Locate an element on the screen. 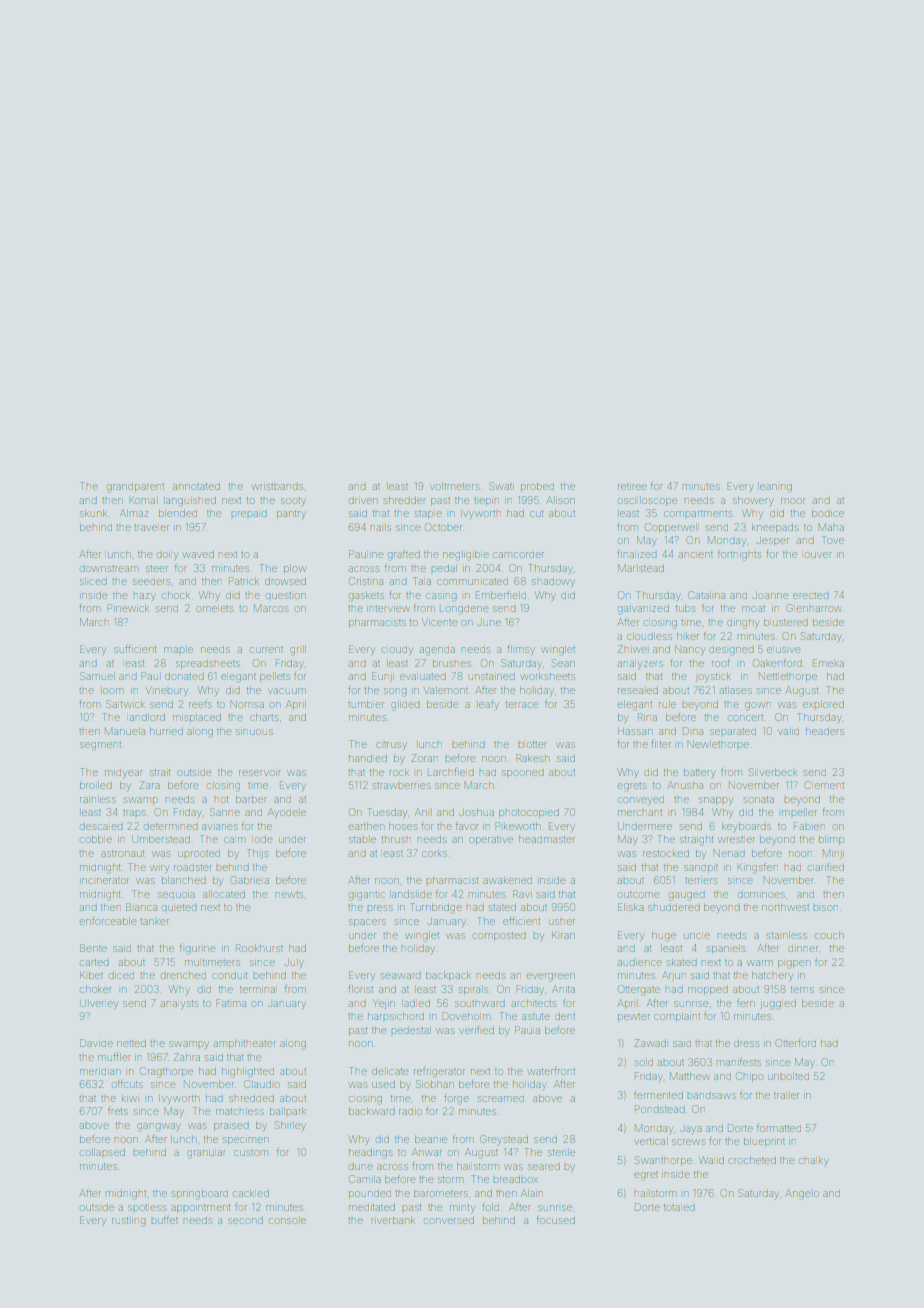  kiwi is located at coordinates (129, 1099).
